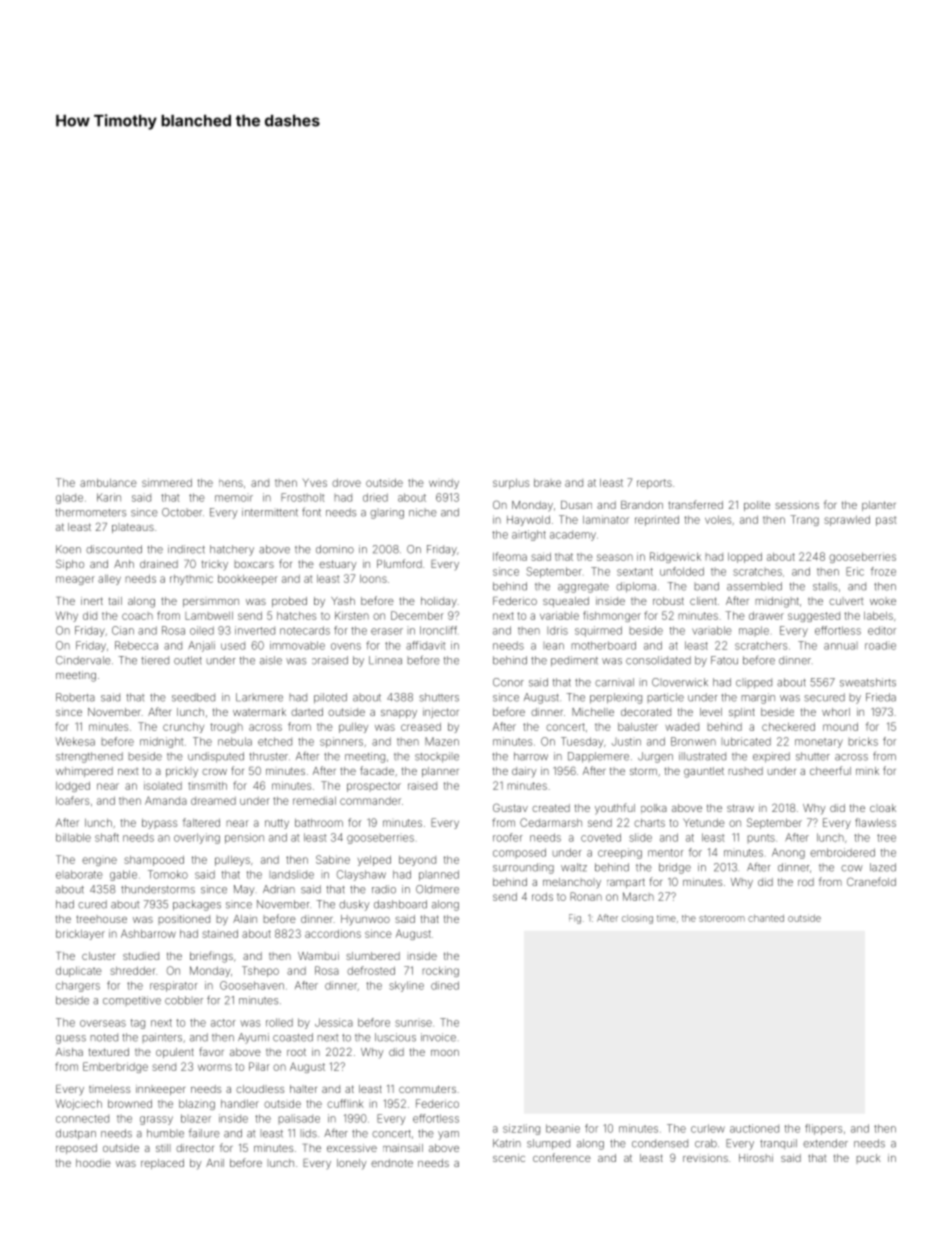 This screenshot has height=1233, width=952. Describe the element at coordinates (823, 1129) in the screenshot. I see `flippers` at that location.
